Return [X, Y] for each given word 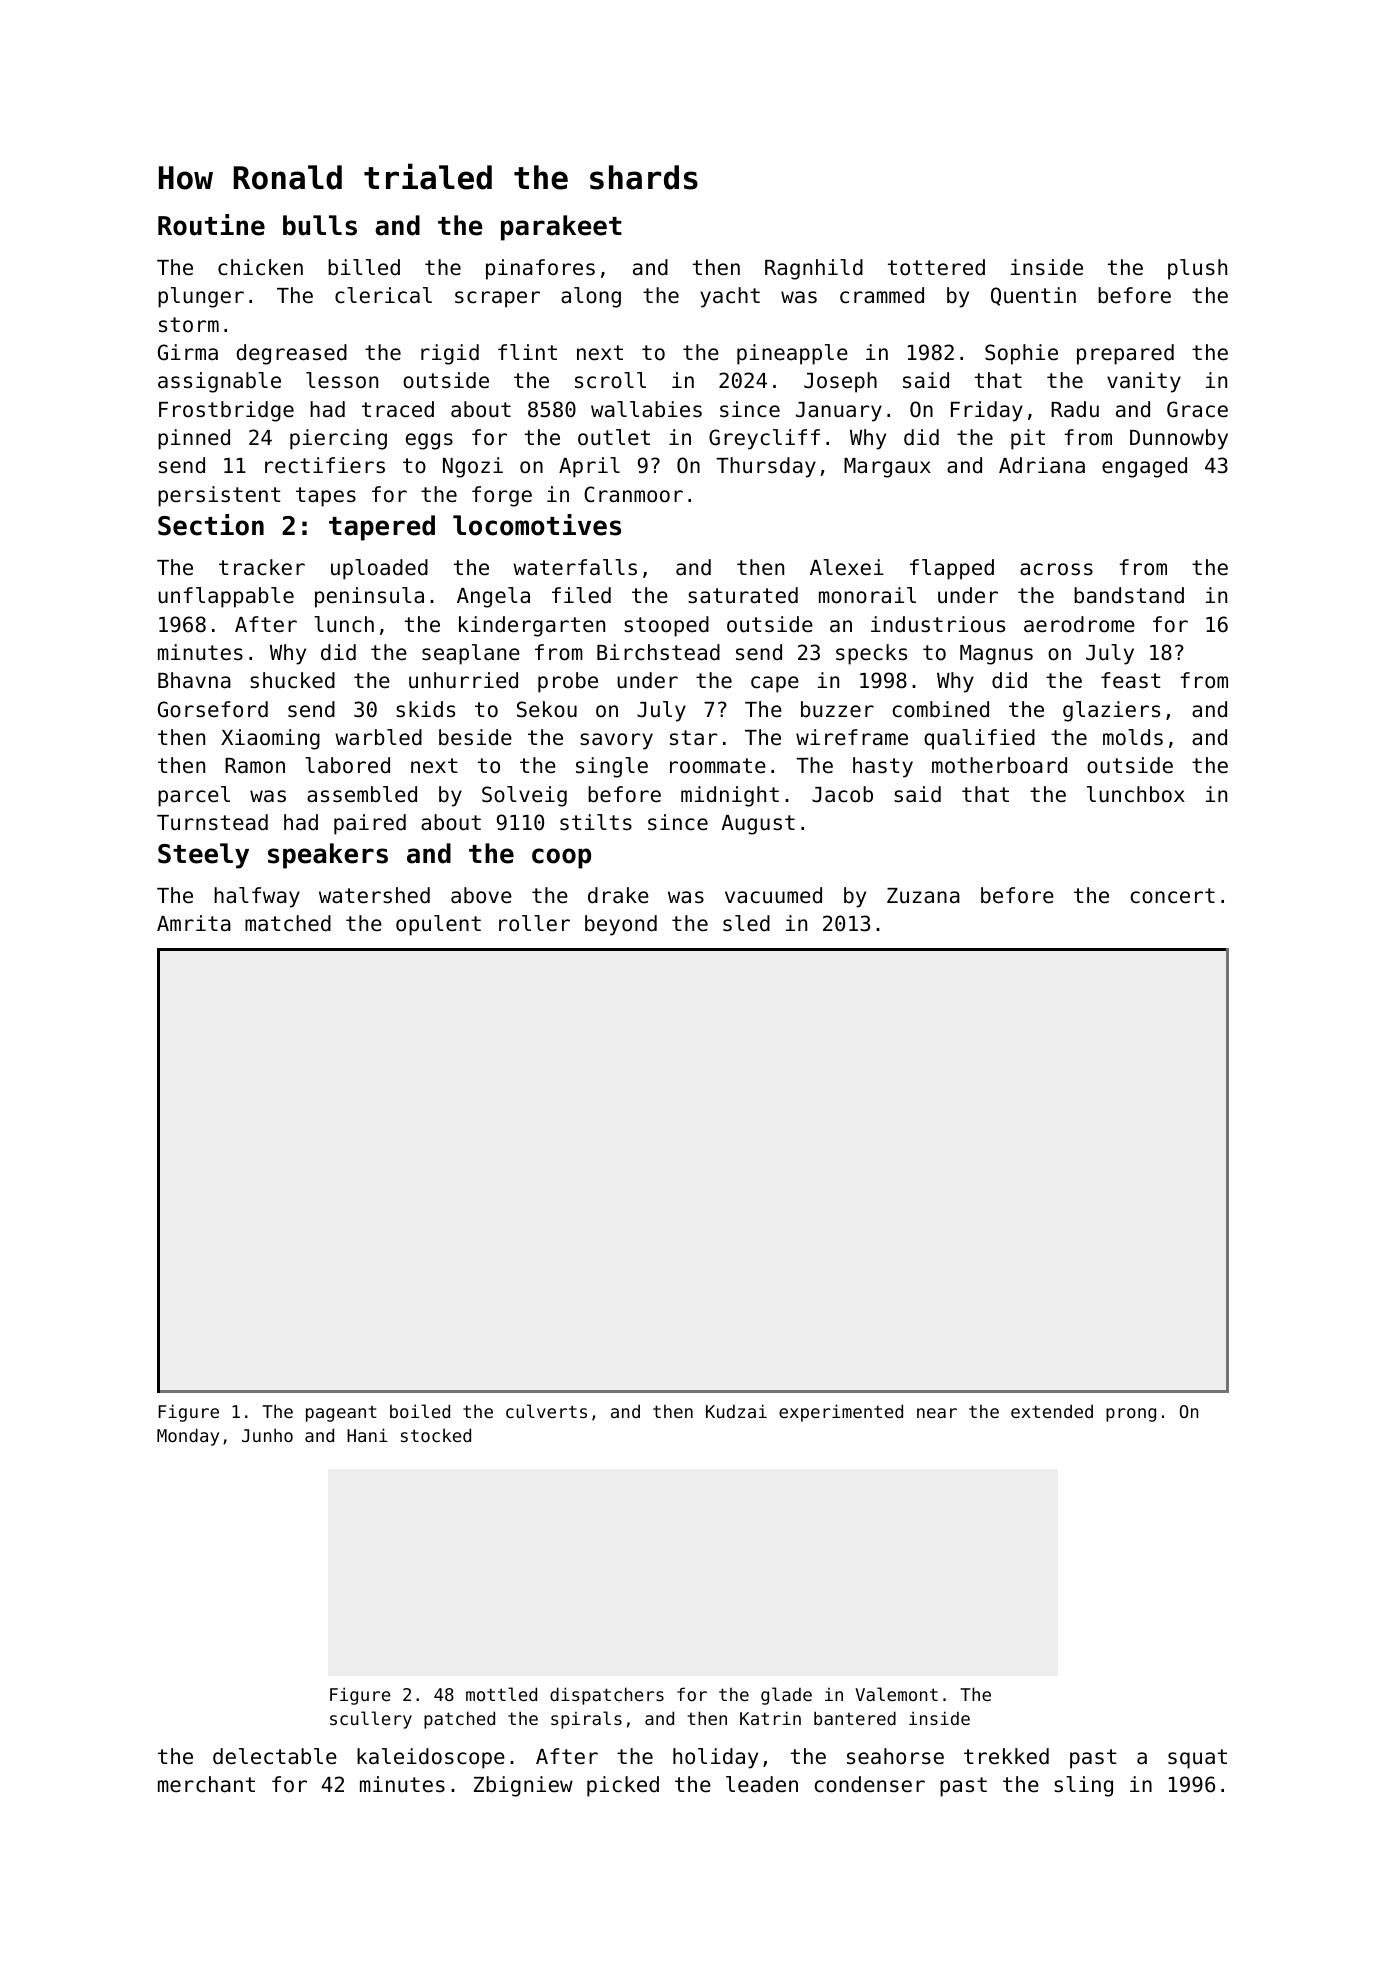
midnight [730, 796]
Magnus [996, 655]
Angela [493, 597]
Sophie [1021, 354]
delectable [275, 1756]
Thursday [766, 467]
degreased [292, 354]
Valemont [896, 1694]
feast [1131, 680]
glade [786, 1696]
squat [1197, 1759]
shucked [292, 680]
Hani [367, 1435]
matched [288, 923]
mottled [501, 1694]
